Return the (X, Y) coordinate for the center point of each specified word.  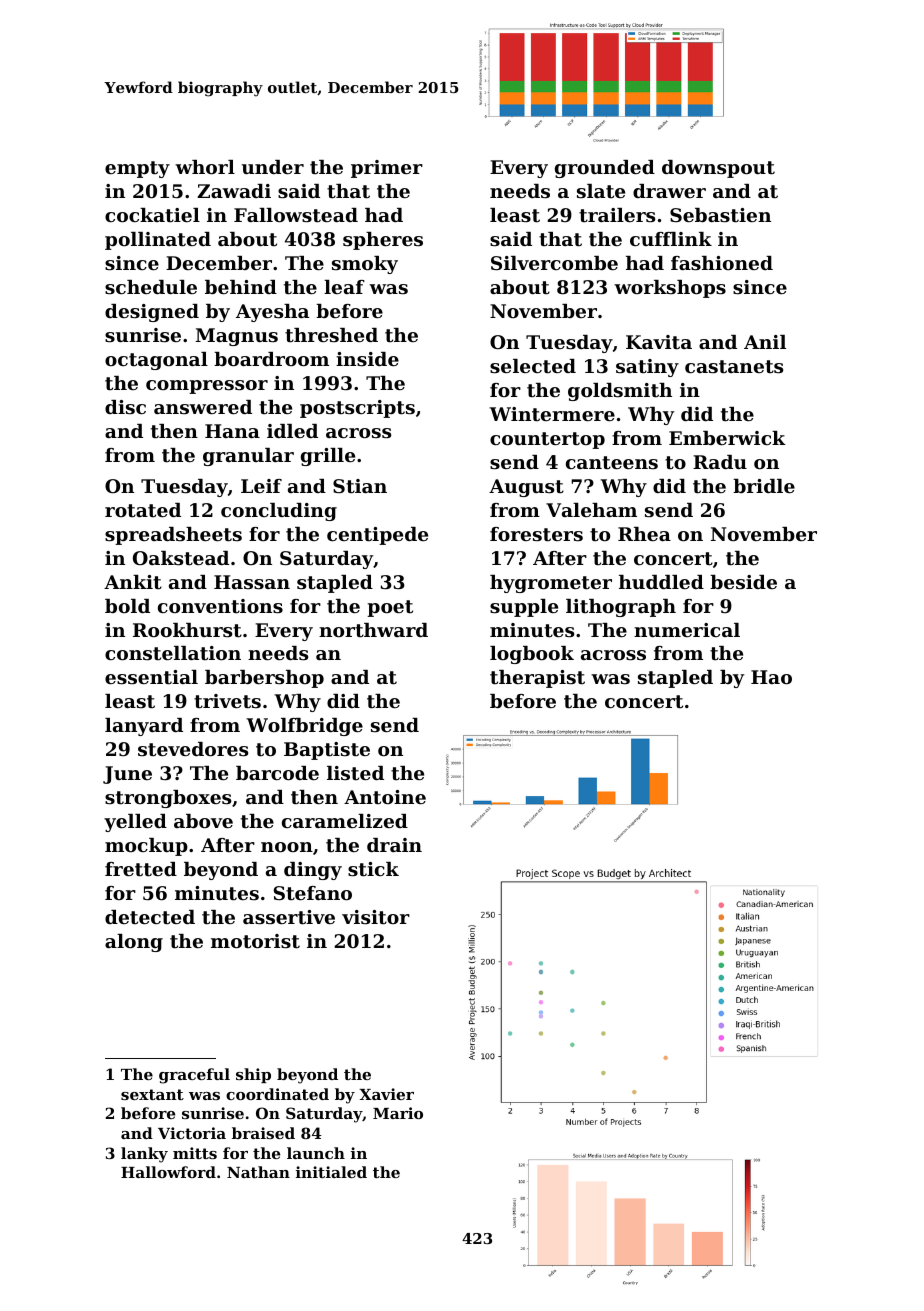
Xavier (386, 1094)
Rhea (644, 534)
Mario (398, 1113)
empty (137, 169)
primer (387, 169)
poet (390, 608)
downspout (718, 169)
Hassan (252, 582)
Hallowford (168, 1172)
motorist (255, 941)
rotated (143, 510)
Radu (720, 462)
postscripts (357, 409)
